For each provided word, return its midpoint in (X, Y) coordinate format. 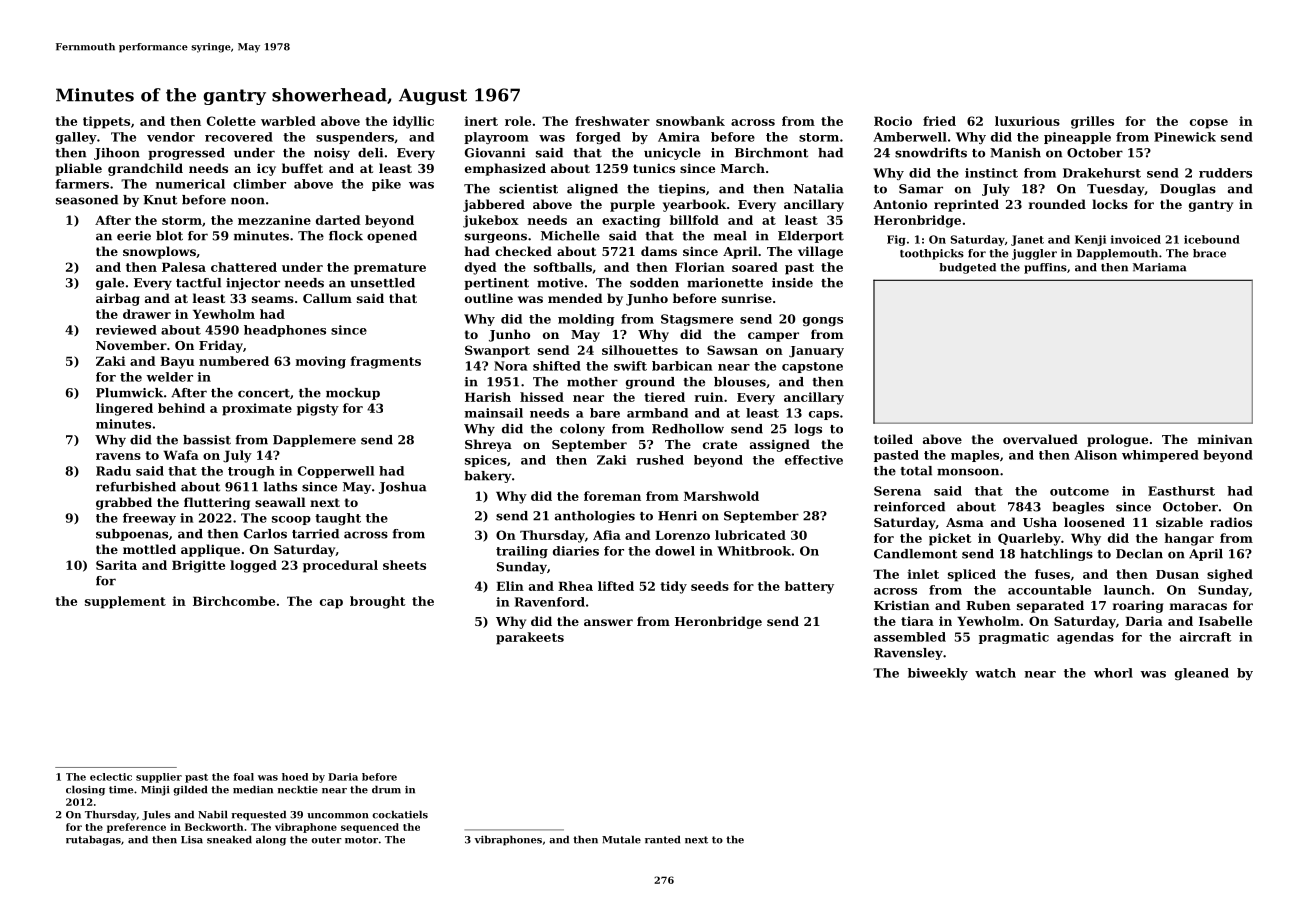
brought (378, 602)
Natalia (818, 189)
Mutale (621, 839)
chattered (244, 267)
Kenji (1090, 240)
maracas (1198, 606)
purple (632, 205)
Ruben (988, 605)
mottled (149, 549)
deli (370, 153)
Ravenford (550, 602)
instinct (991, 173)
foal (243, 777)
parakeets (530, 638)
